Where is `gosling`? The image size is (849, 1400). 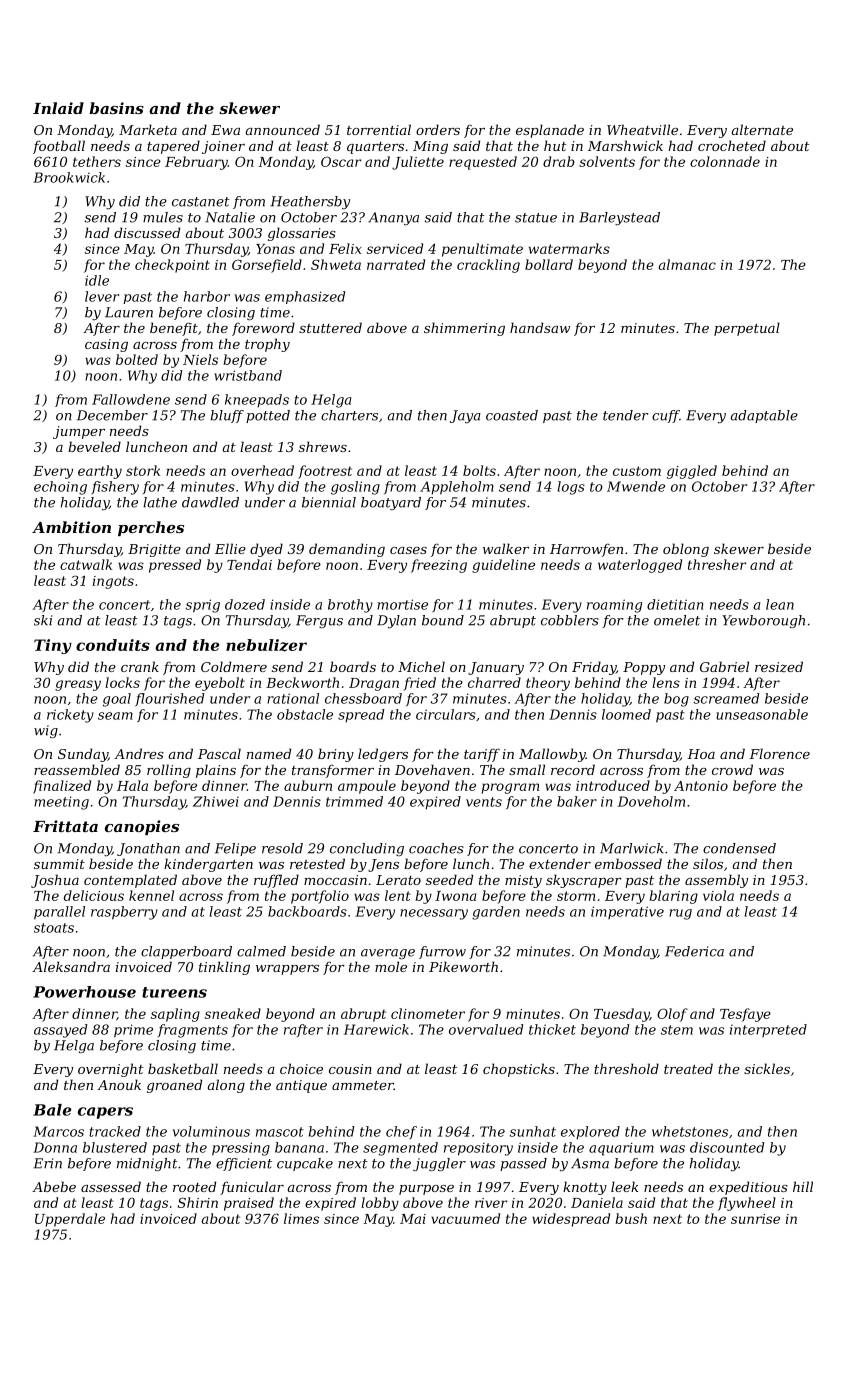
gosling is located at coordinates (355, 488).
